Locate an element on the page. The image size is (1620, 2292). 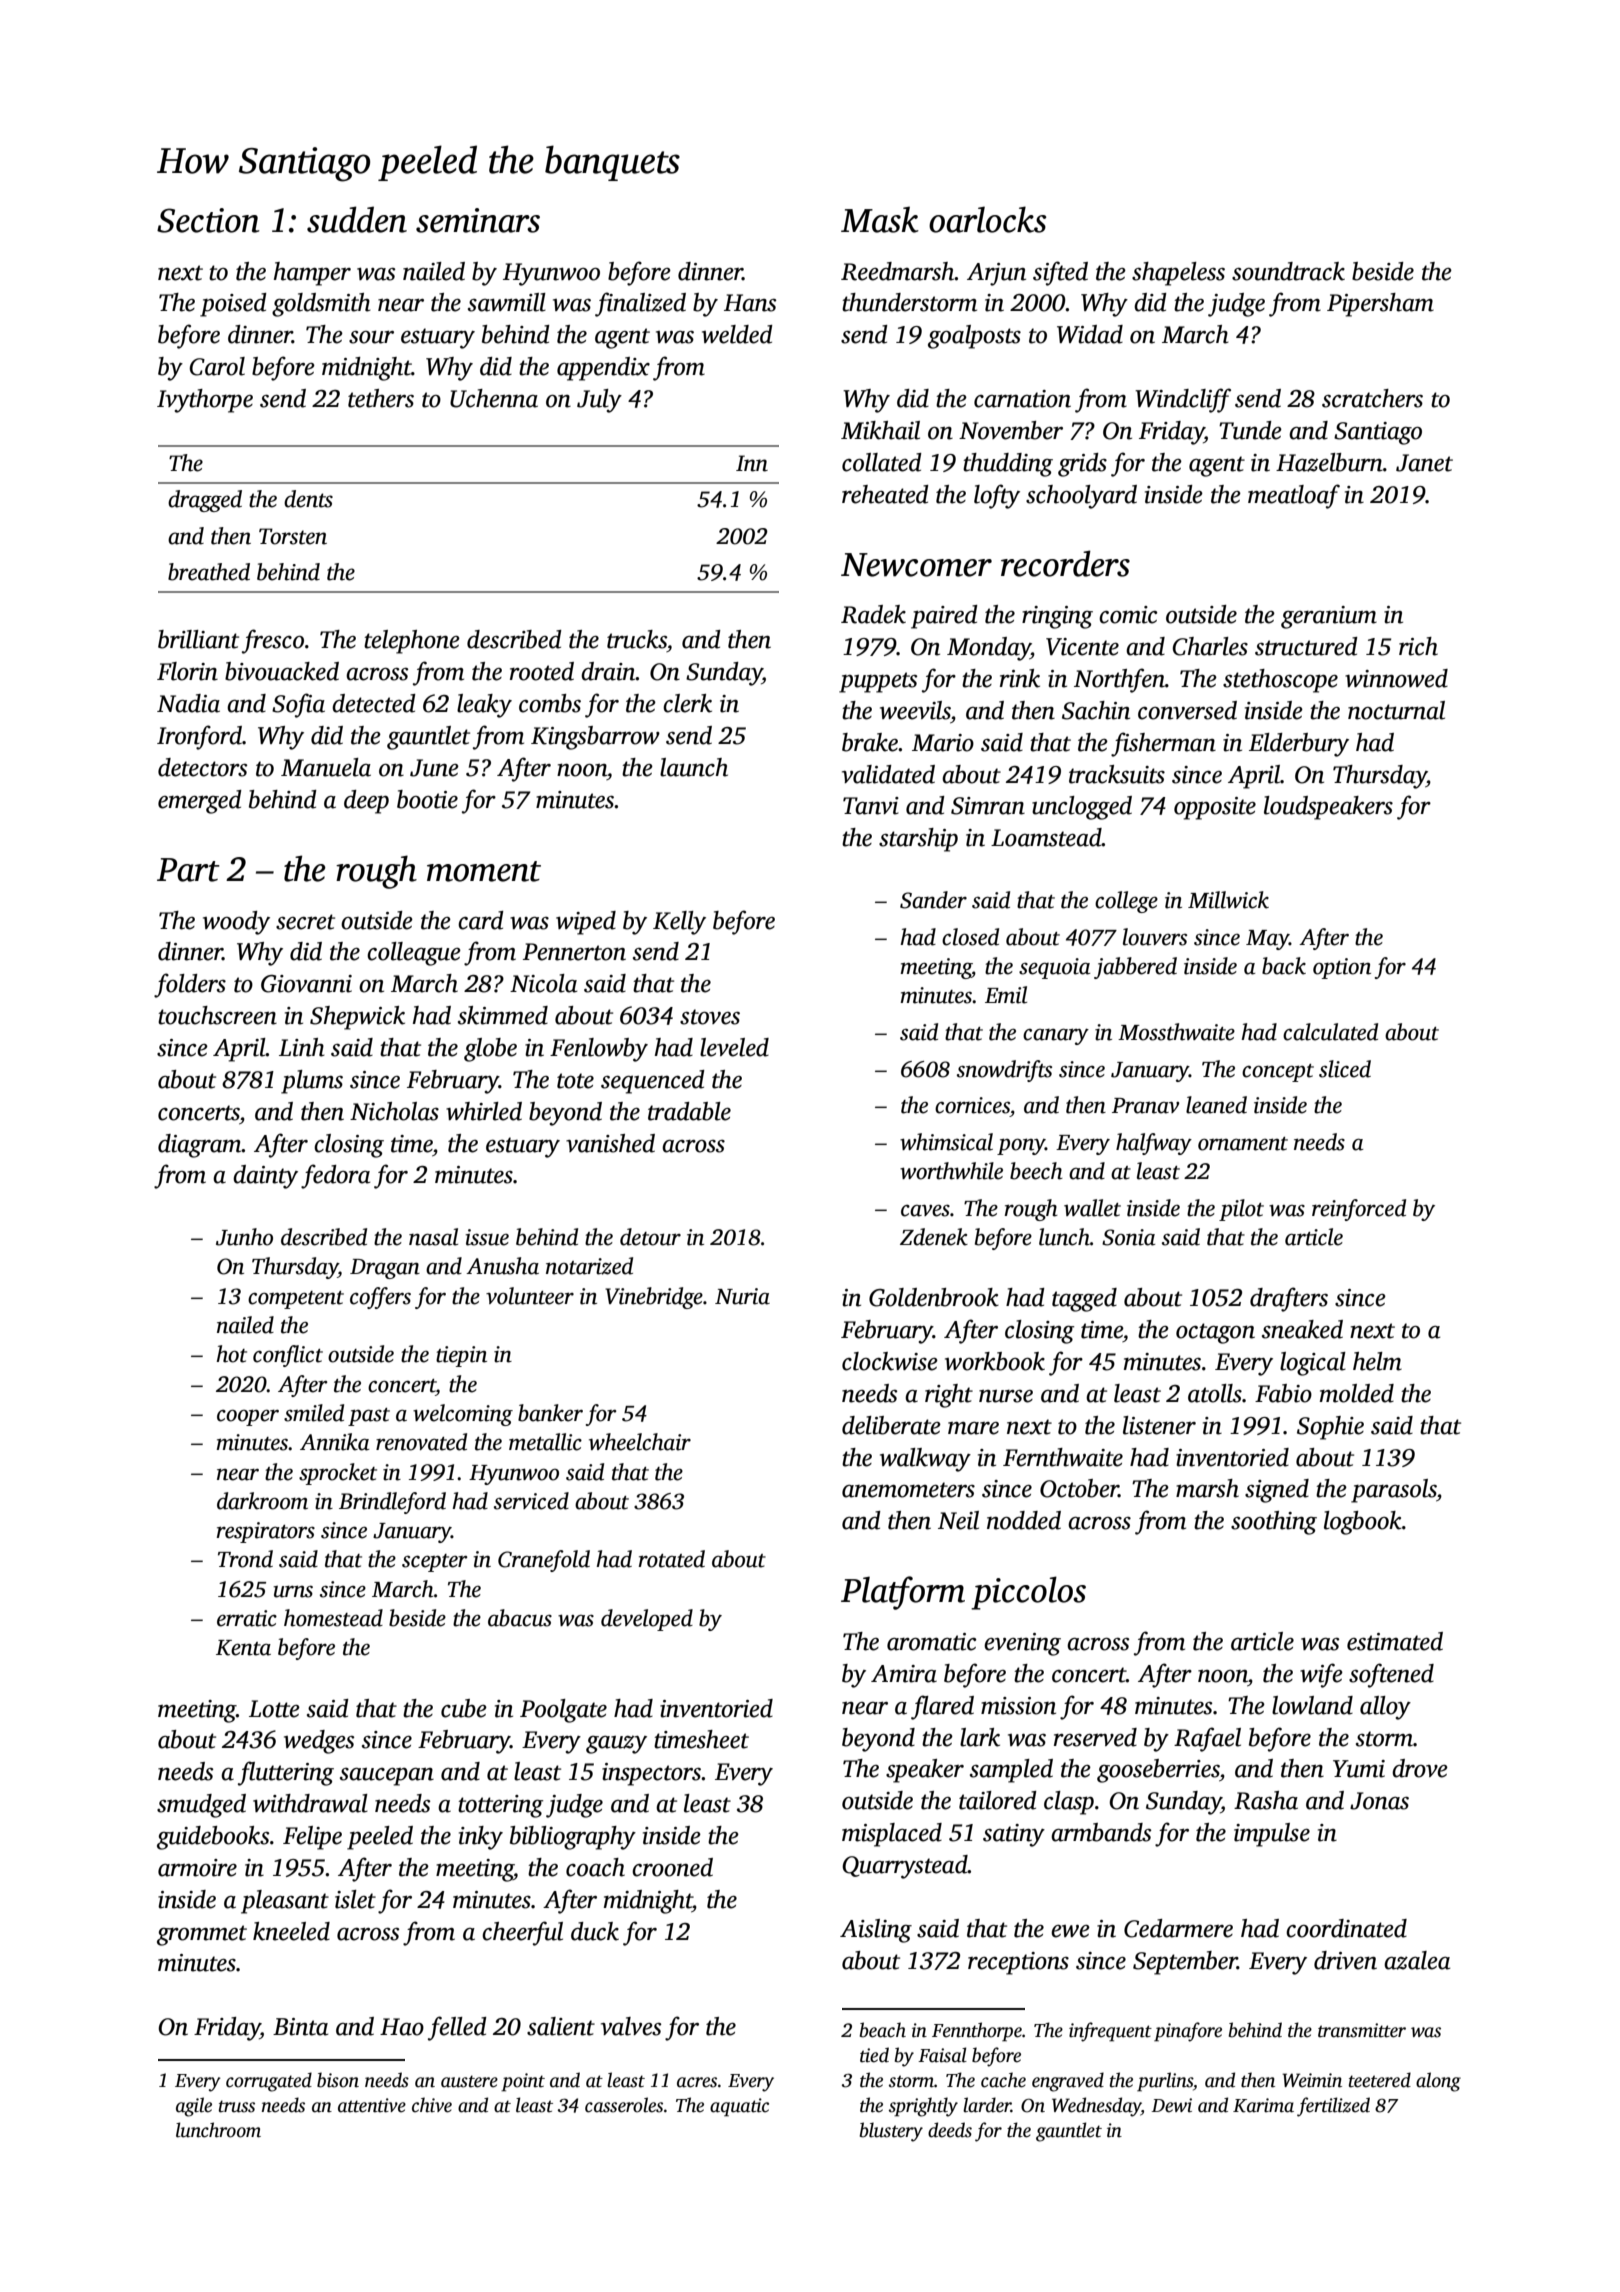
islet is located at coordinates (355, 1899).
